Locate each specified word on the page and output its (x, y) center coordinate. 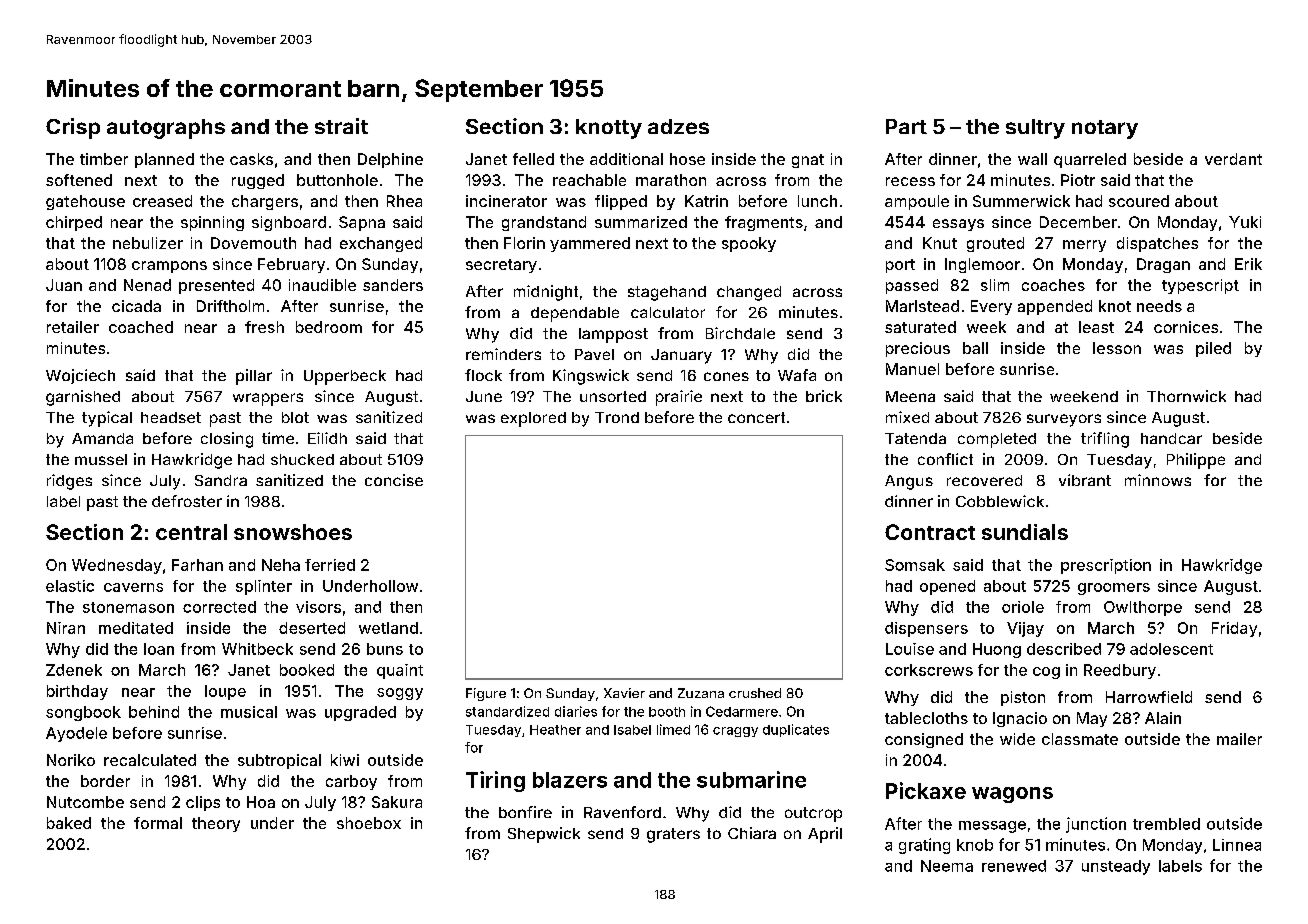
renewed (1014, 866)
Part (906, 126)
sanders (393, 285)
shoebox (369, 823)
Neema (947, 866)
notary (1105, 129)
